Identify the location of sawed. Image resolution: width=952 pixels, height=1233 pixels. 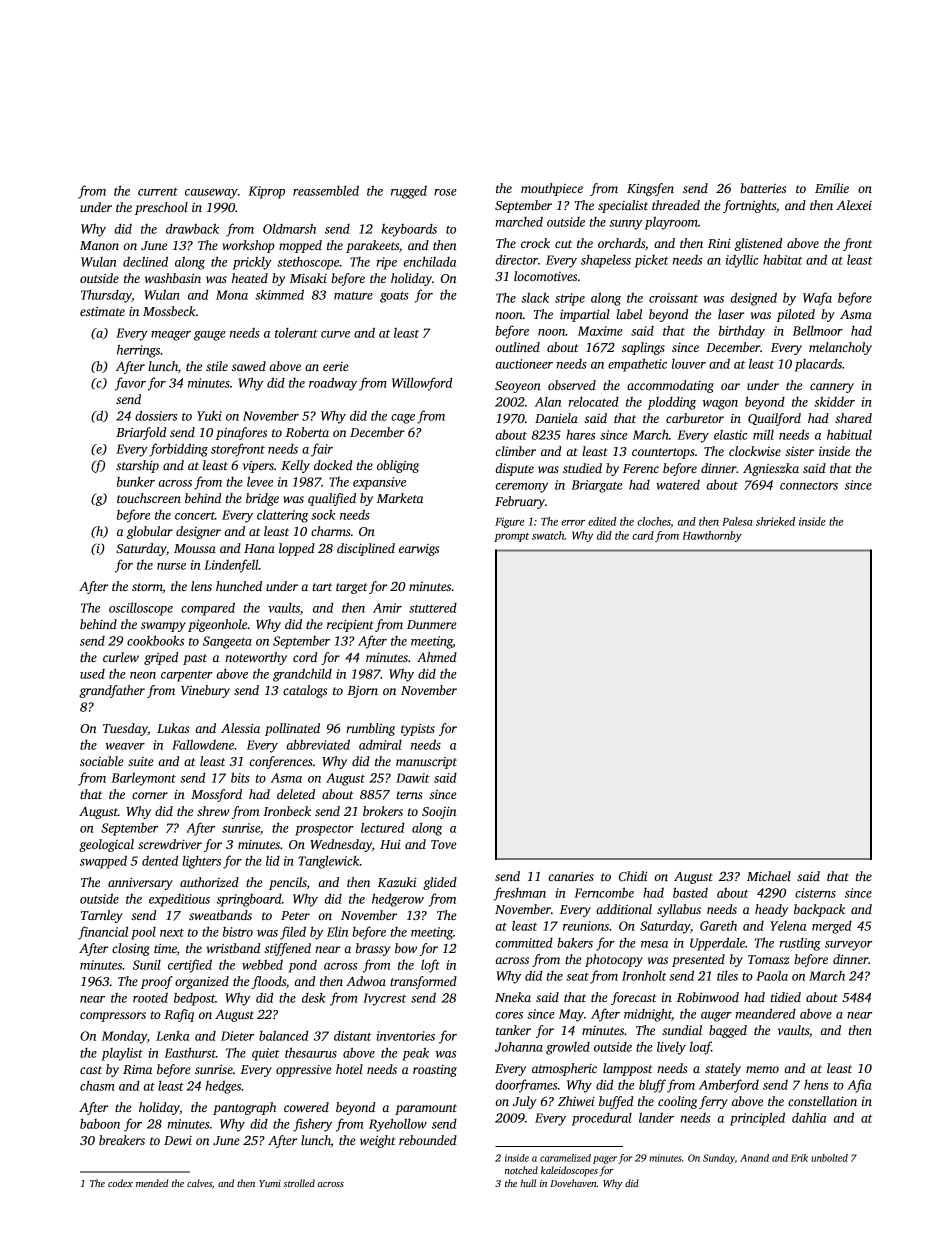
(249, 366).
